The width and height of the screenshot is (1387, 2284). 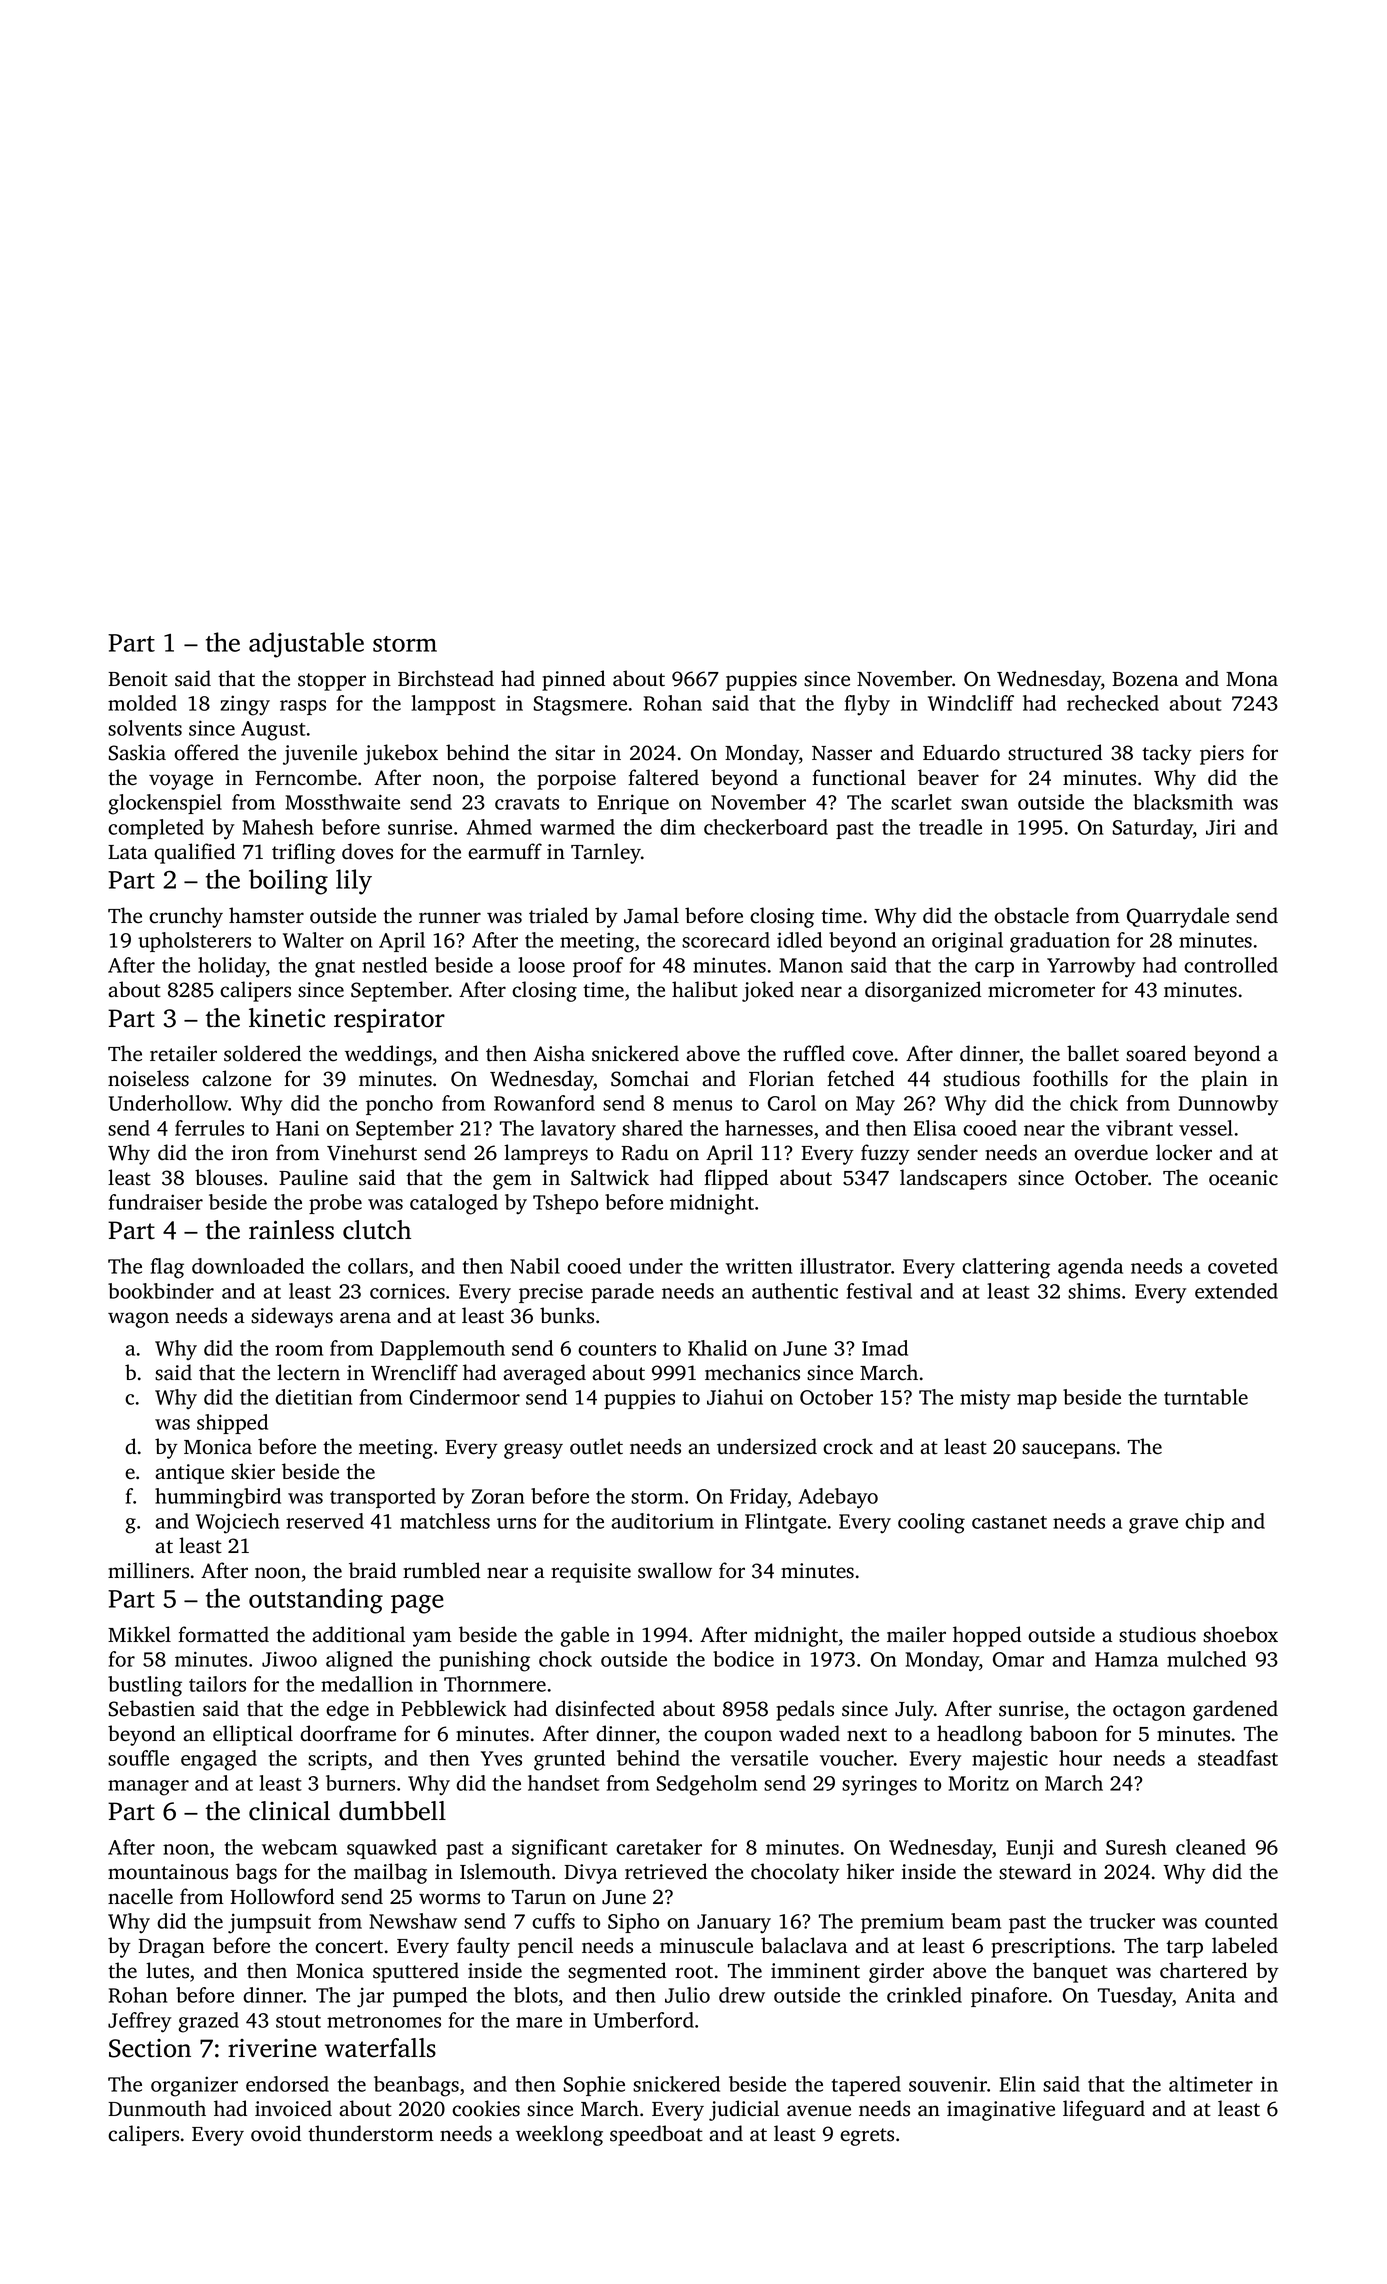 What do you see at coordinates (1204, 1523) in the screenshot?
I see `chip` at bounding box center [1204, 1523].
